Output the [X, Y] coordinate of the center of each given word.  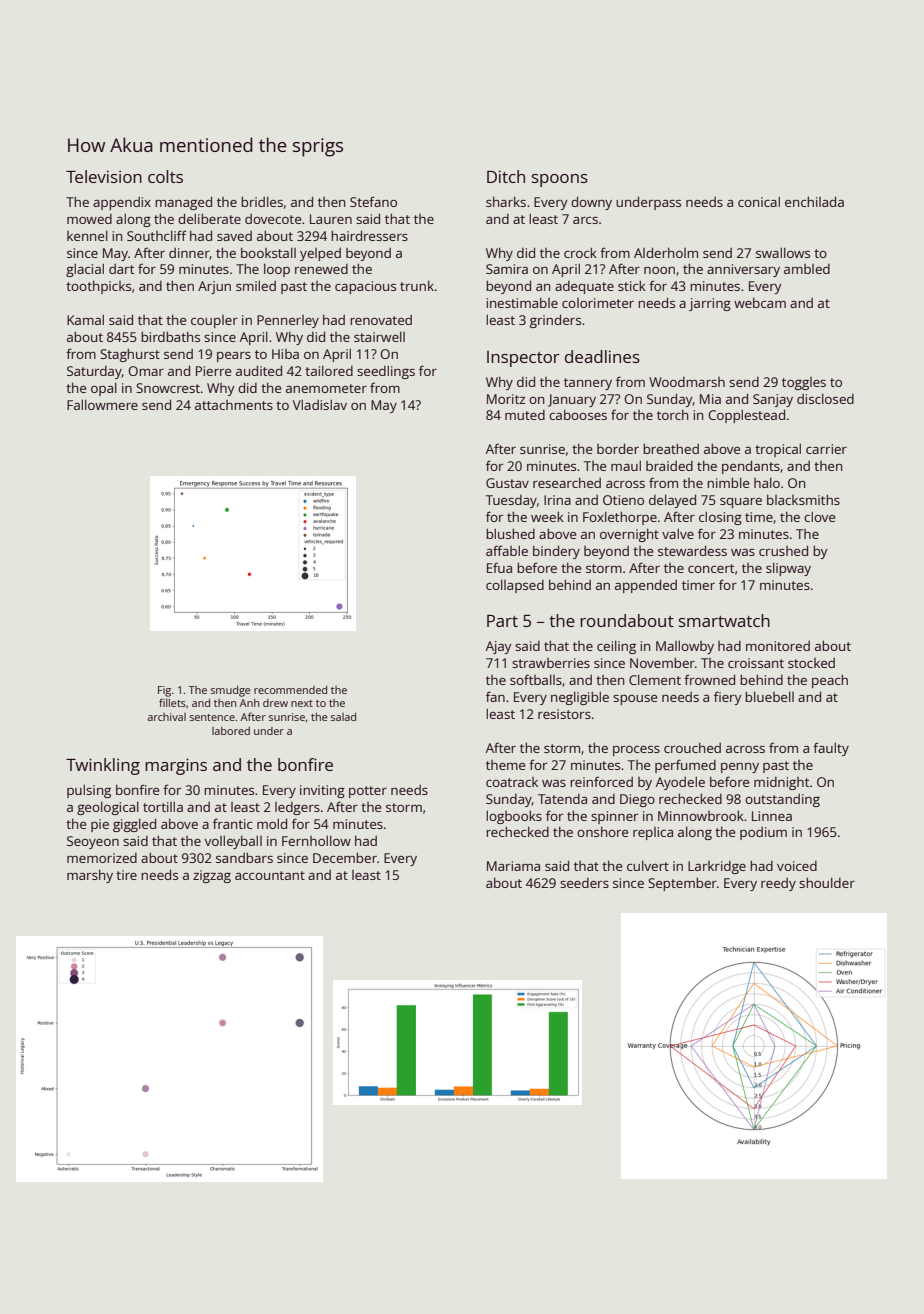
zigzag [212, 876]
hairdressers [369, 235]
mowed [89, 219]
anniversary [743, 270]
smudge [231, 691]
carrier [826, 449]
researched [567, 482]
